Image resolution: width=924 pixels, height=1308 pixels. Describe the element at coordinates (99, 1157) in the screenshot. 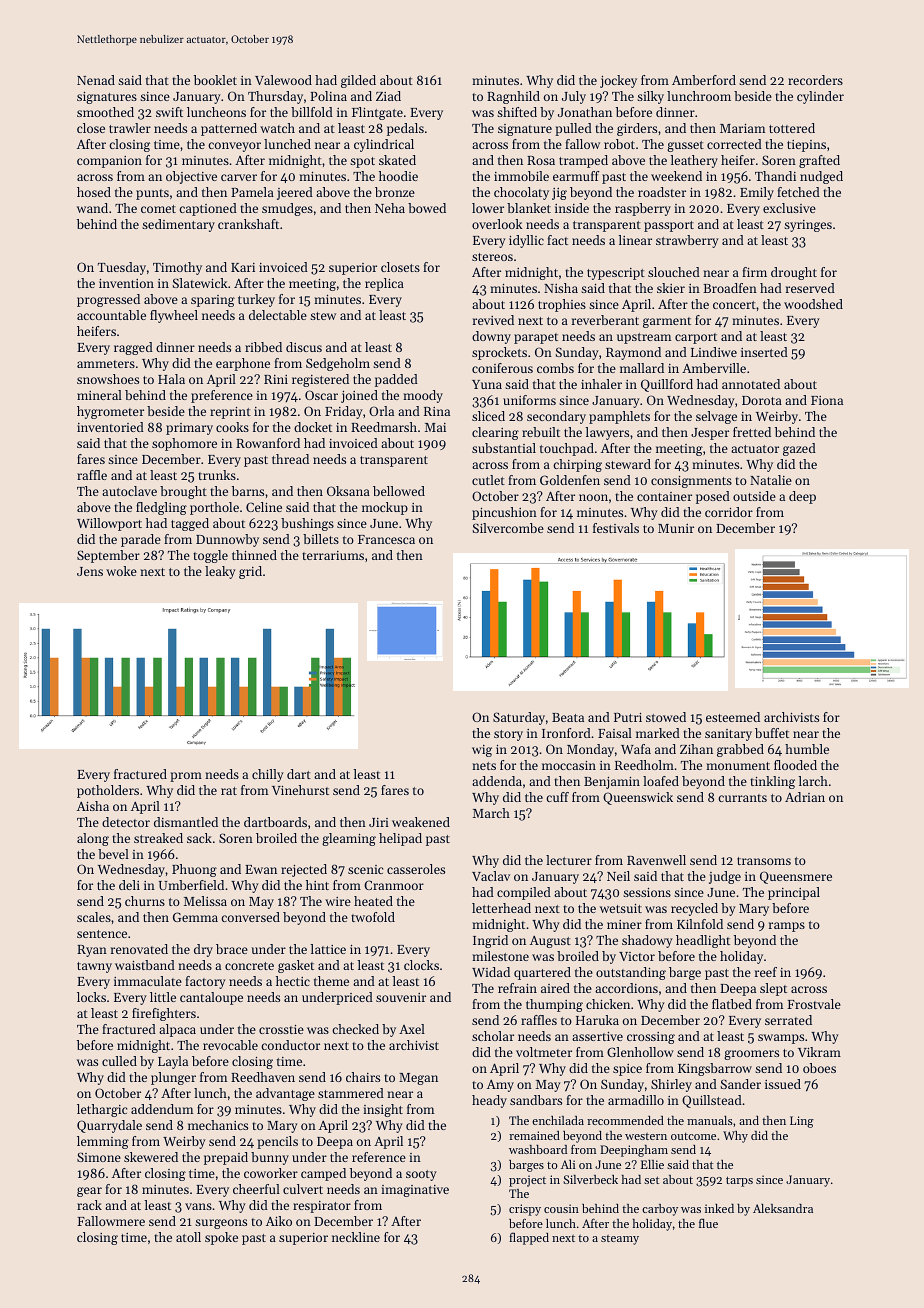

I see `Simone` at that location.
